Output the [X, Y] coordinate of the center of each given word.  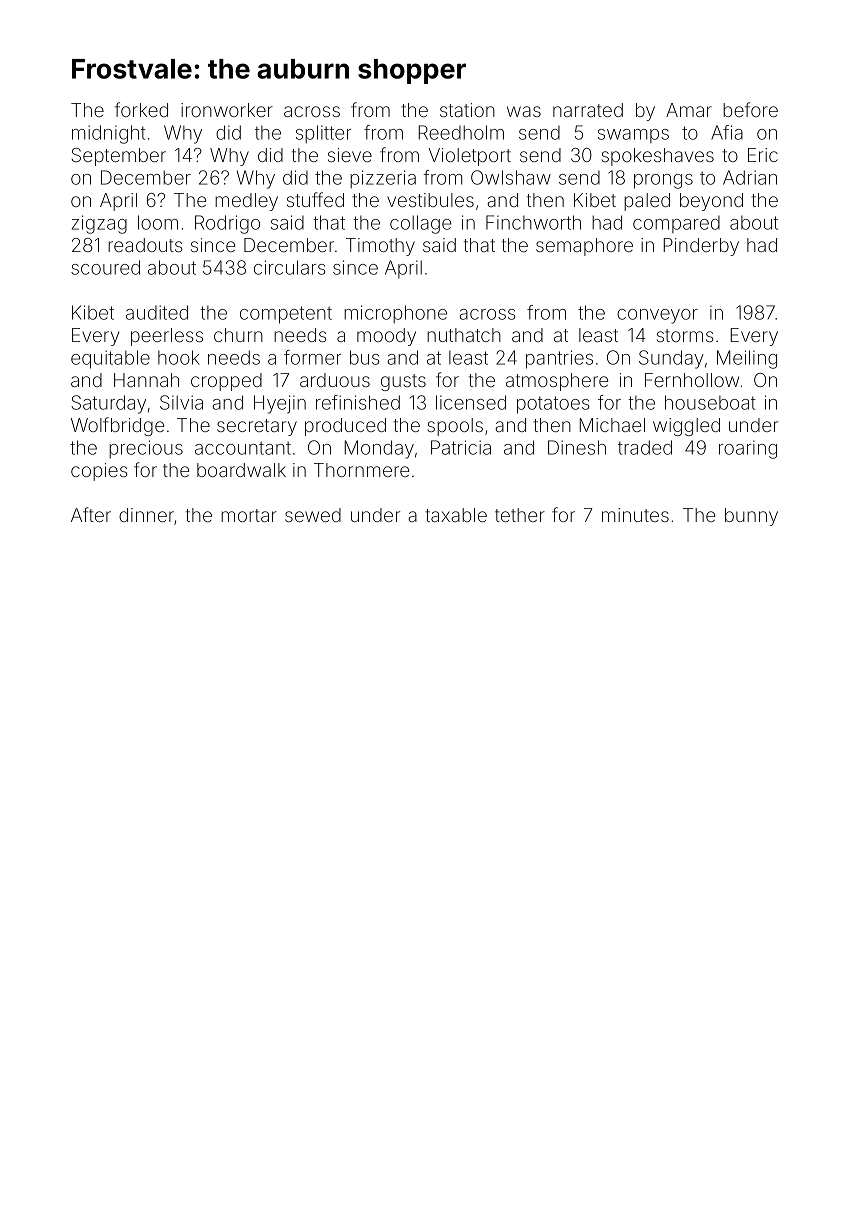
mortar [249, 515]
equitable [110, 359]
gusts [403, 382]
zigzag [99, 224]
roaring [748, 449]
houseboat [710, 402]
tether [520, 515]
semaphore [584, 247]
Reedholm [461, 132]
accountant [243, 448]
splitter [323, 134]
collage [420, 224]
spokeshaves [657, 157]
